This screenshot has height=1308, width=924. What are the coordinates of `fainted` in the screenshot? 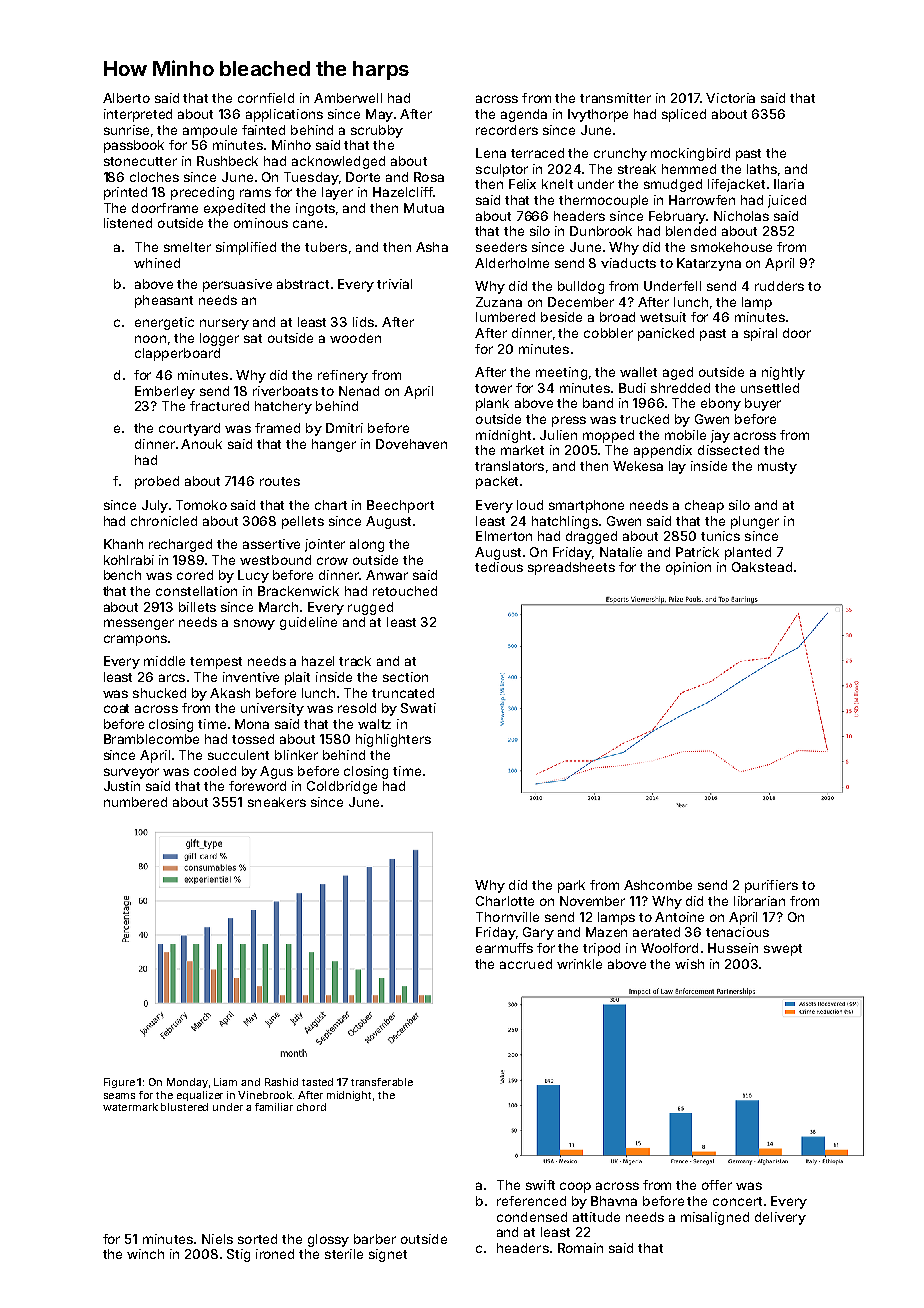 It's located at (263, 130).
